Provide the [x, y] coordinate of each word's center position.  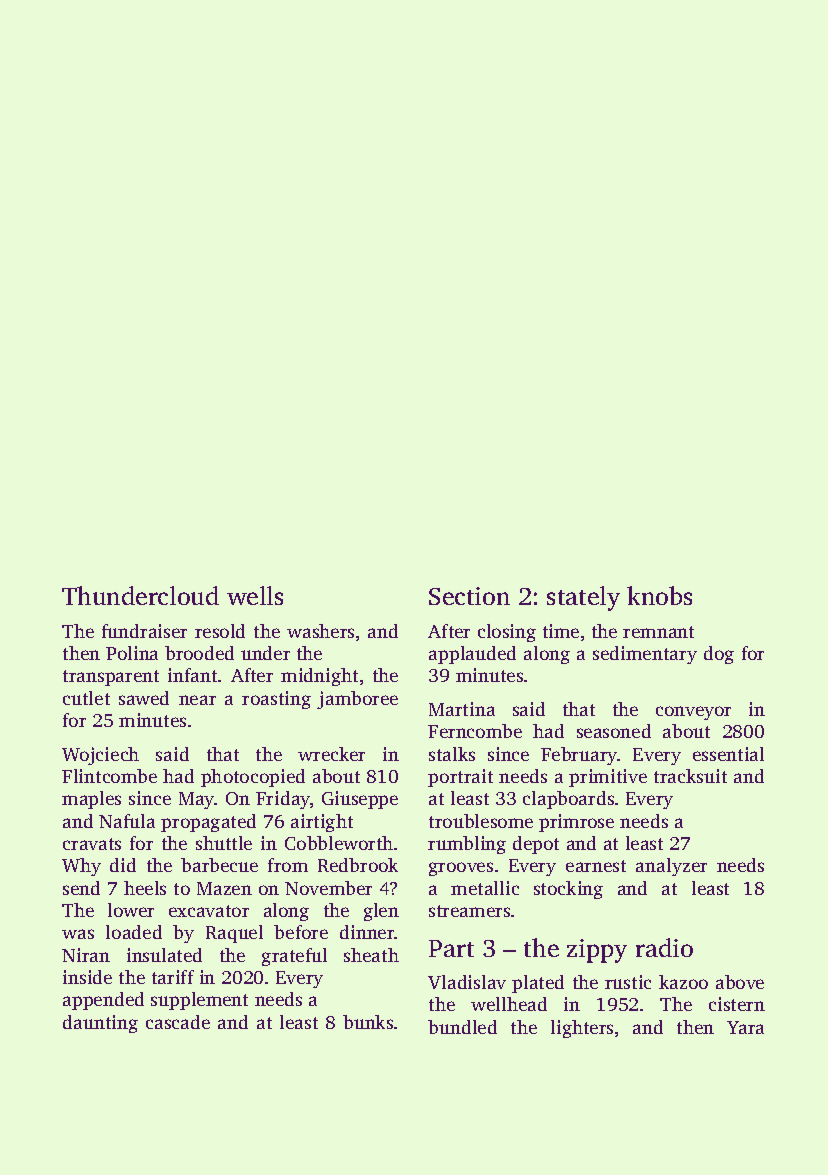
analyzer [671, 867]
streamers [469, 911]
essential [728, 754]
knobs [659, 595]
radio [664, 947]
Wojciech [100, 756]
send [81, 888]
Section [469, 596]
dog [719, 655]
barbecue [219, 865]
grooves [461, 869]
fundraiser [144, 631]
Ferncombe [475, 731]
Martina [462, 709]
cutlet [86, 698]
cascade [178, 1022]
